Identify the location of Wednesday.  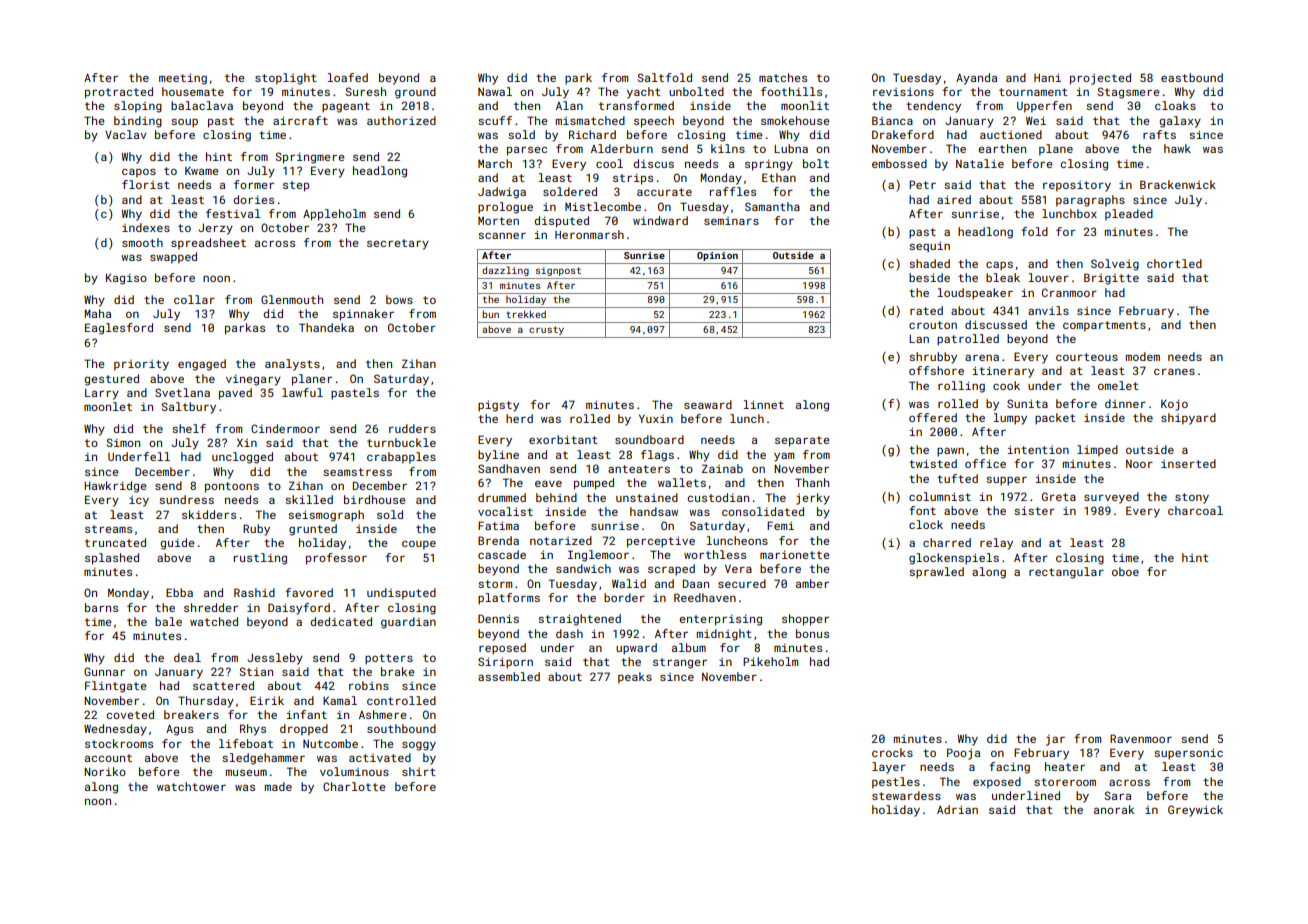
(115, 730).
